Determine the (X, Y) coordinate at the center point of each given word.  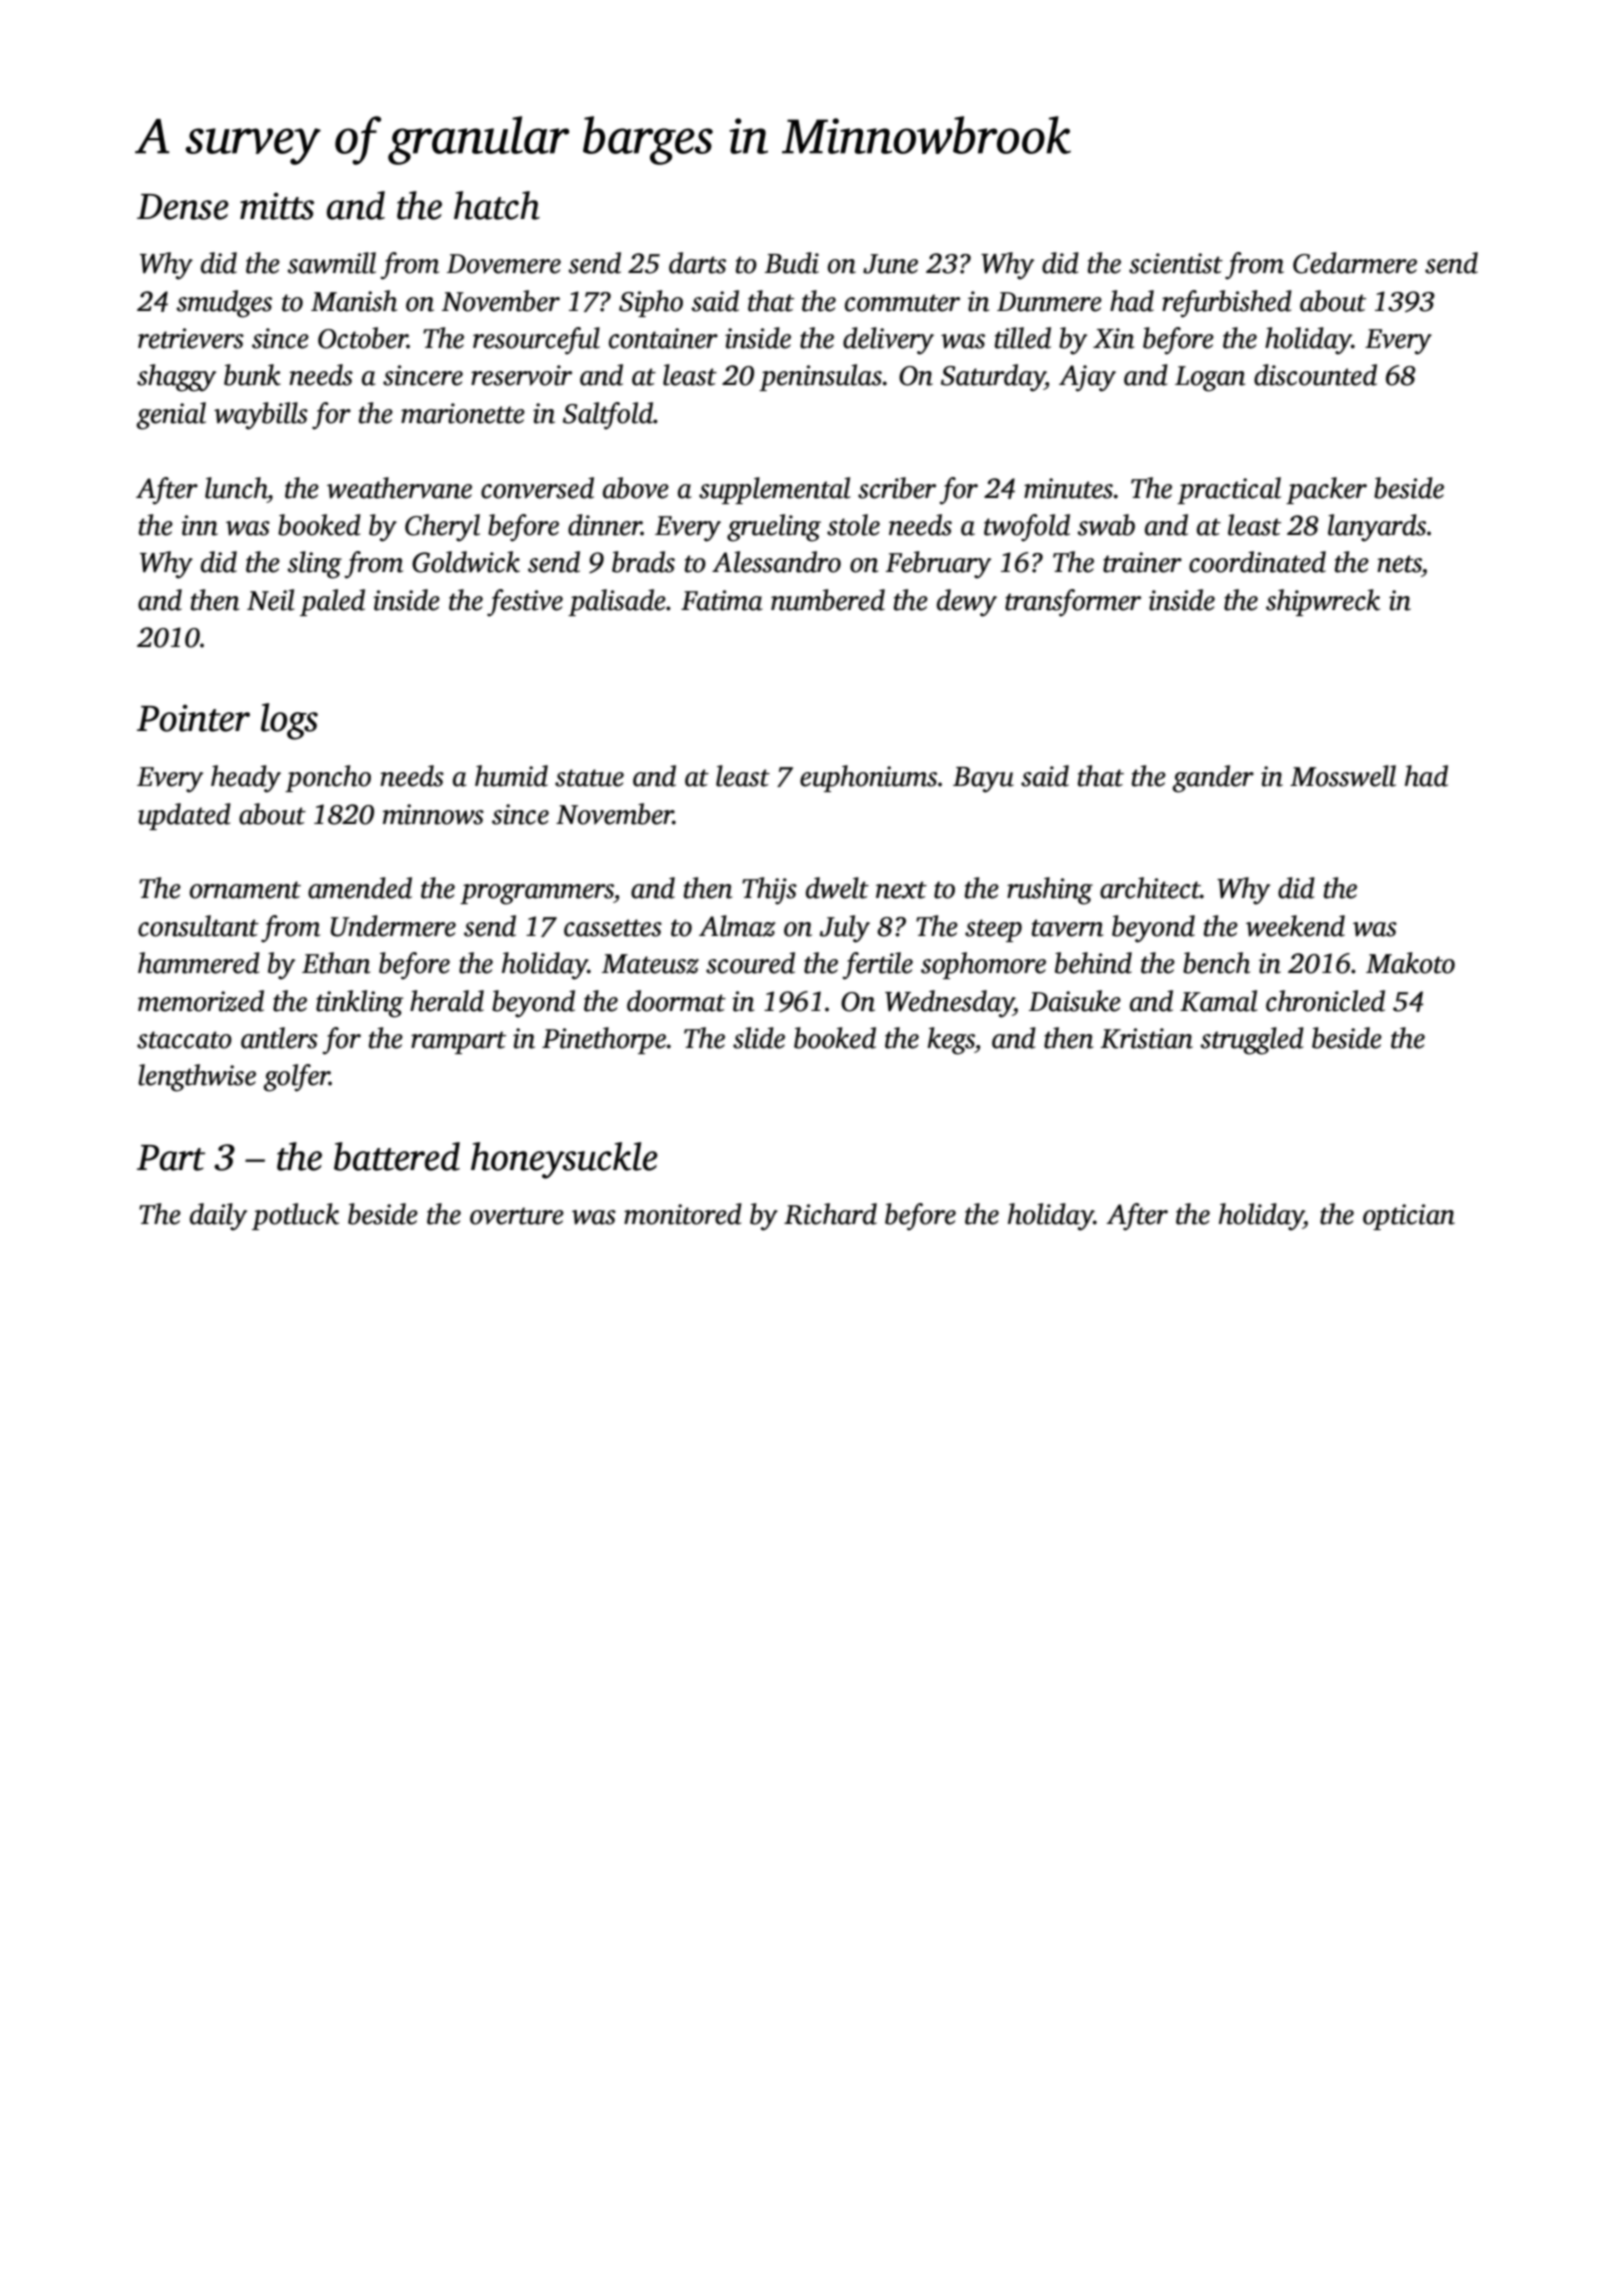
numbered (828, 600)
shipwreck (1323, 602)
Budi (792, 263)
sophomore (983, 965)
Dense (183, 207)
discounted (1315, 375)
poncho (328, 778)
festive (525, 603)
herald (447, 1001)
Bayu (983, 780)
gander (1213, 779)
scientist (1176, 263)
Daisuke (1075, 1001)
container (663, 338)
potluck (295, 1216)
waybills (261, 416)
